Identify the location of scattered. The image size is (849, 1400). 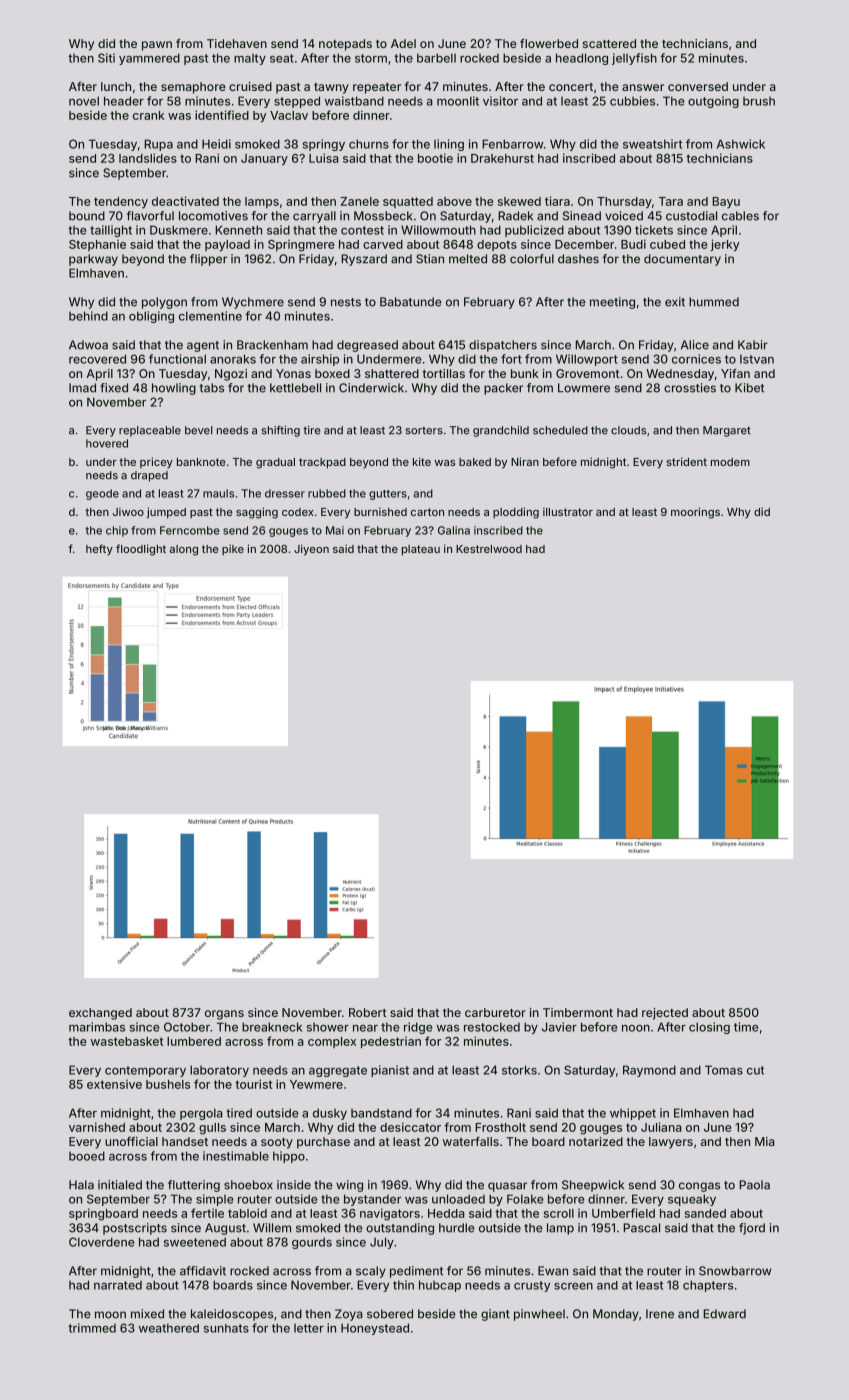
(609, 43).
